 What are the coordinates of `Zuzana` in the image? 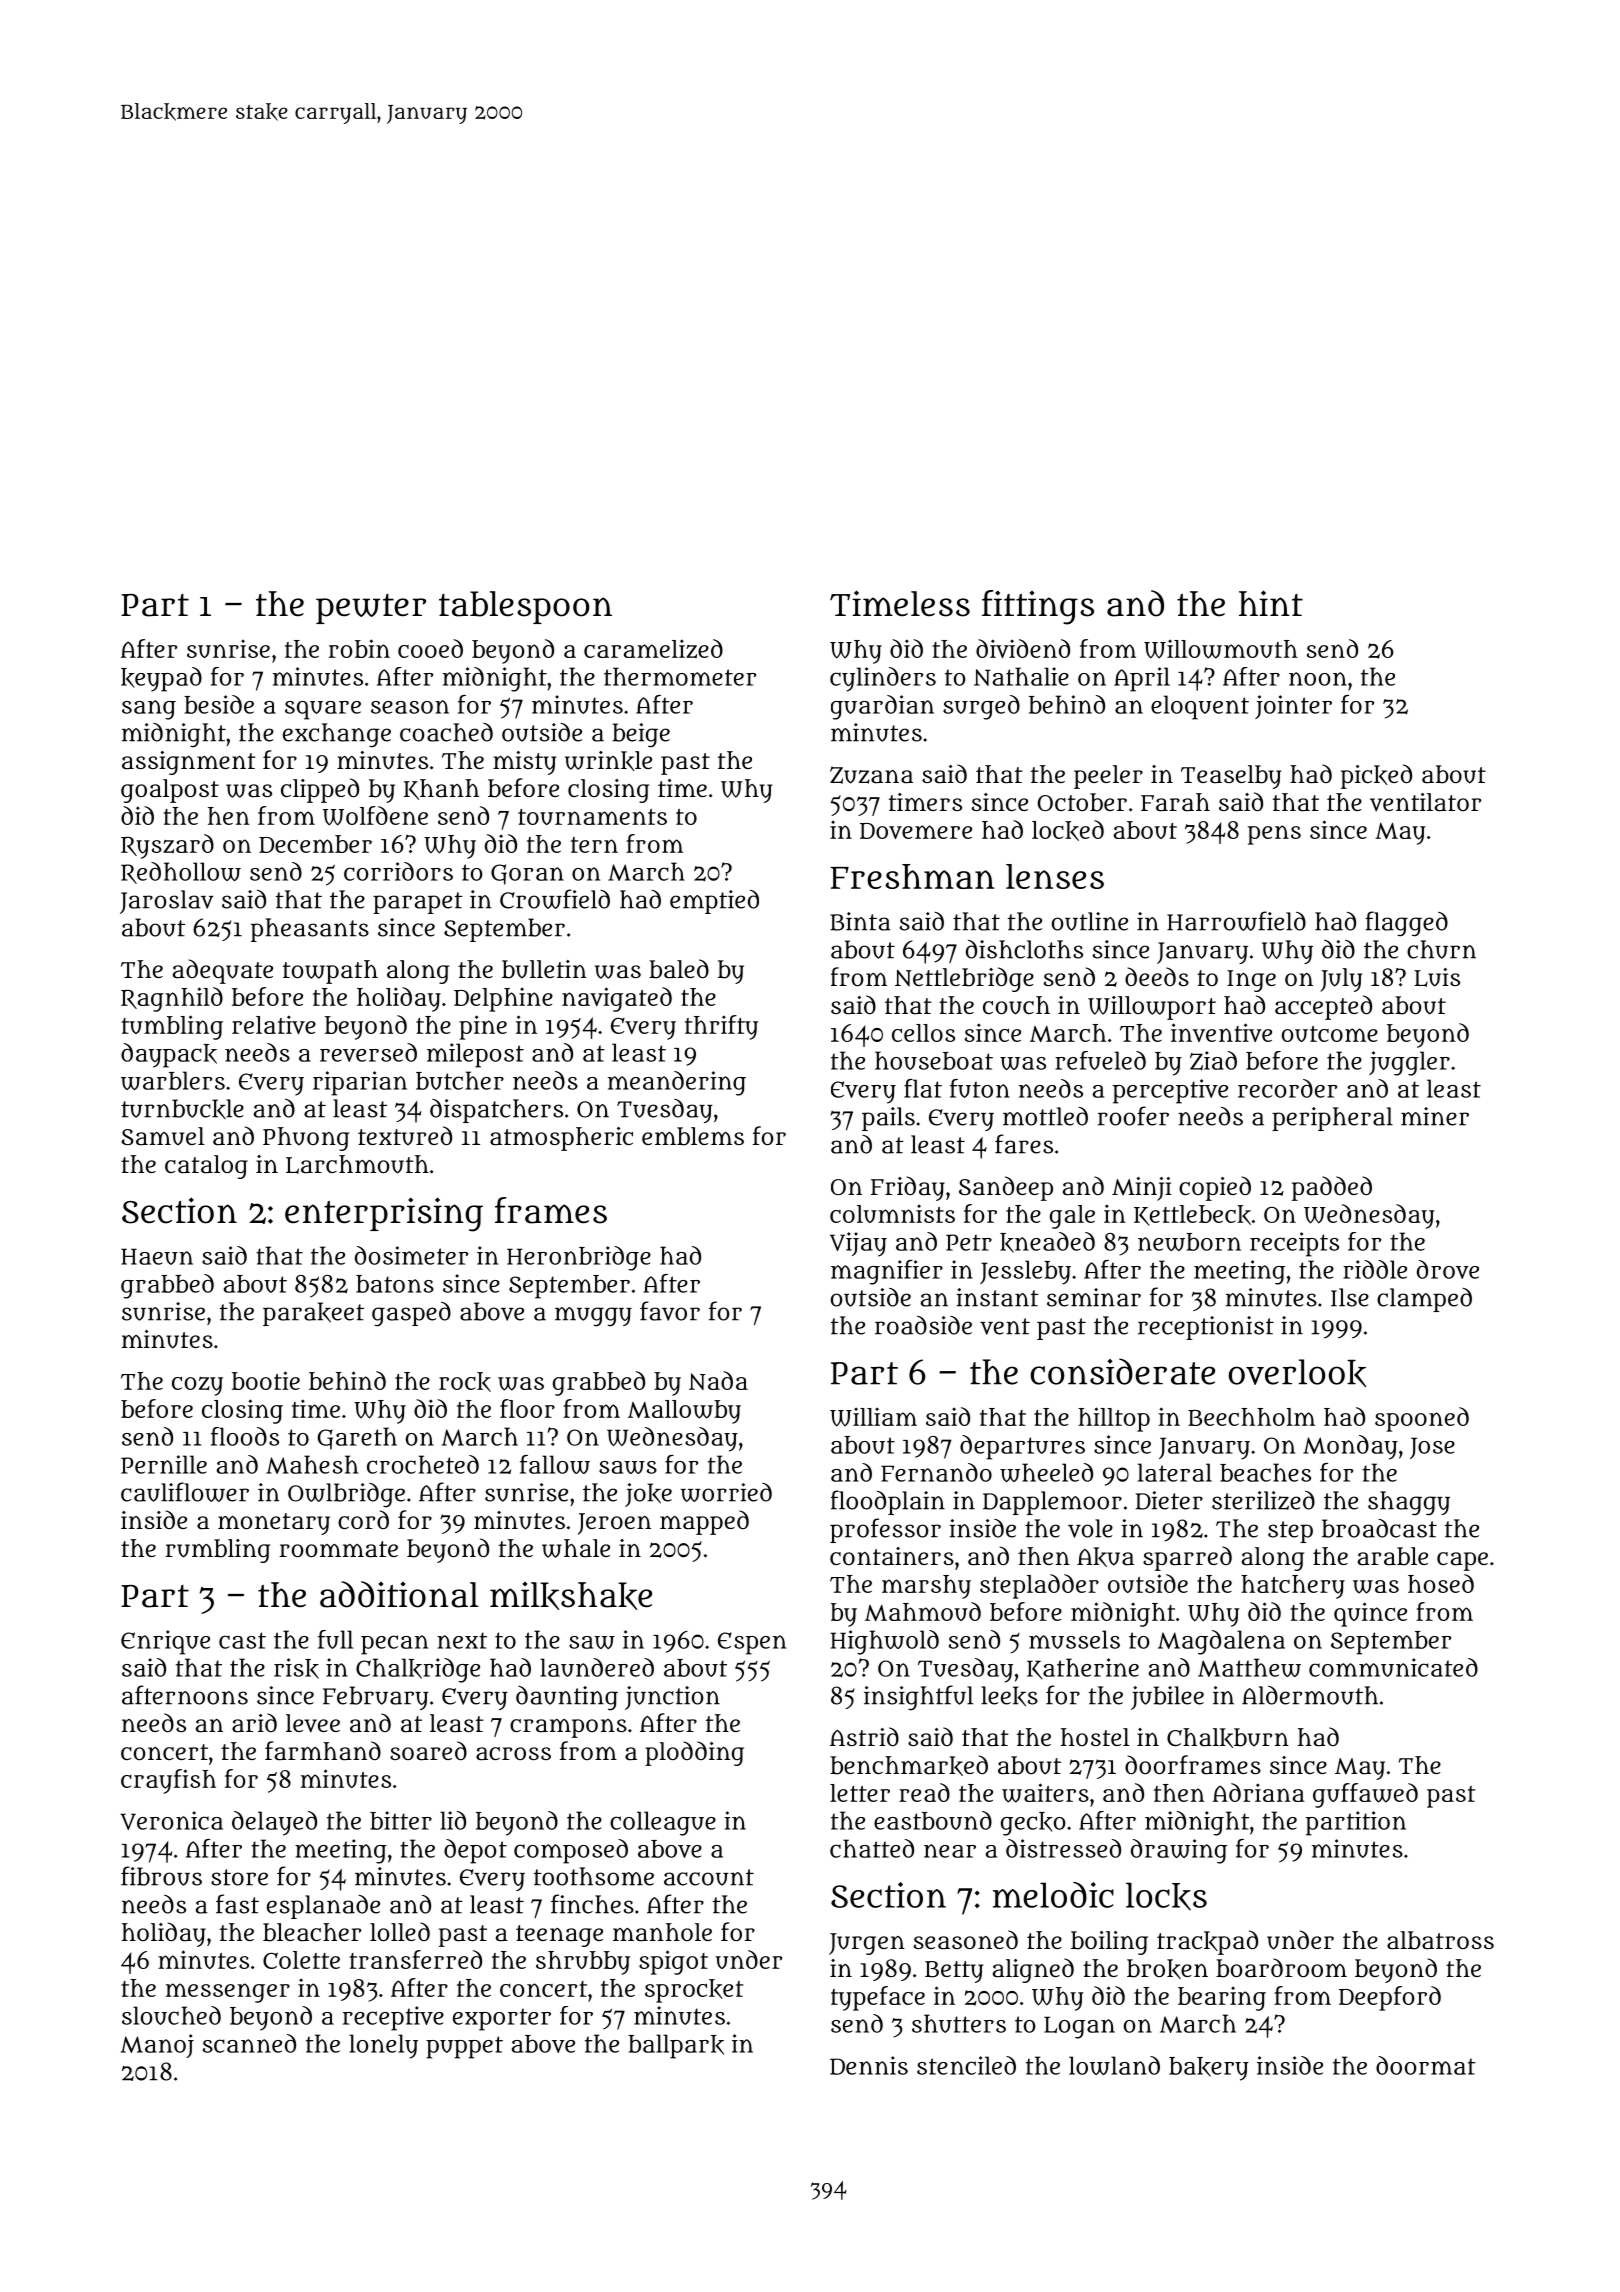 It's located at (871, 775).
